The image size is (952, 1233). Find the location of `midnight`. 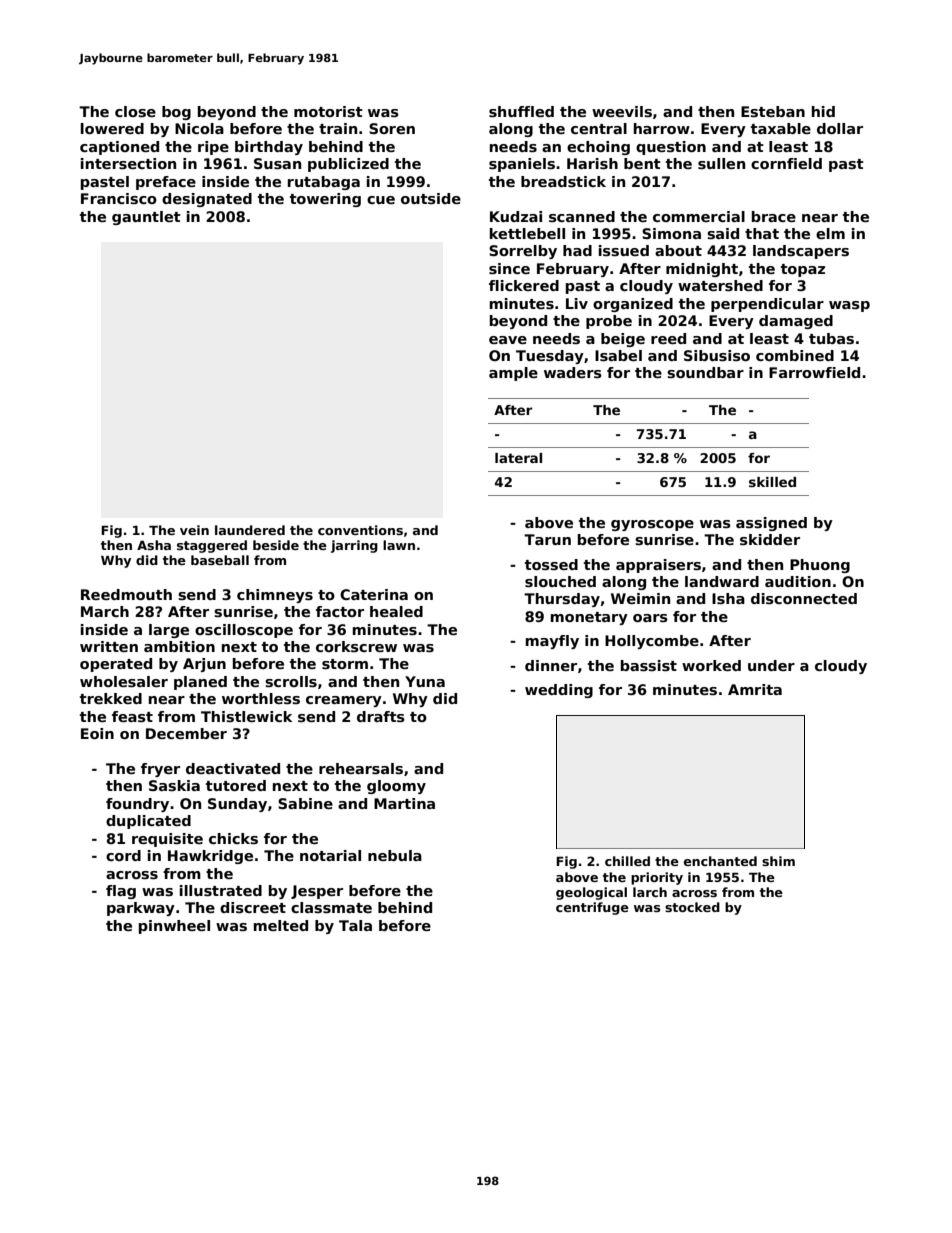

midnight is located at coordinates (702, 270).
